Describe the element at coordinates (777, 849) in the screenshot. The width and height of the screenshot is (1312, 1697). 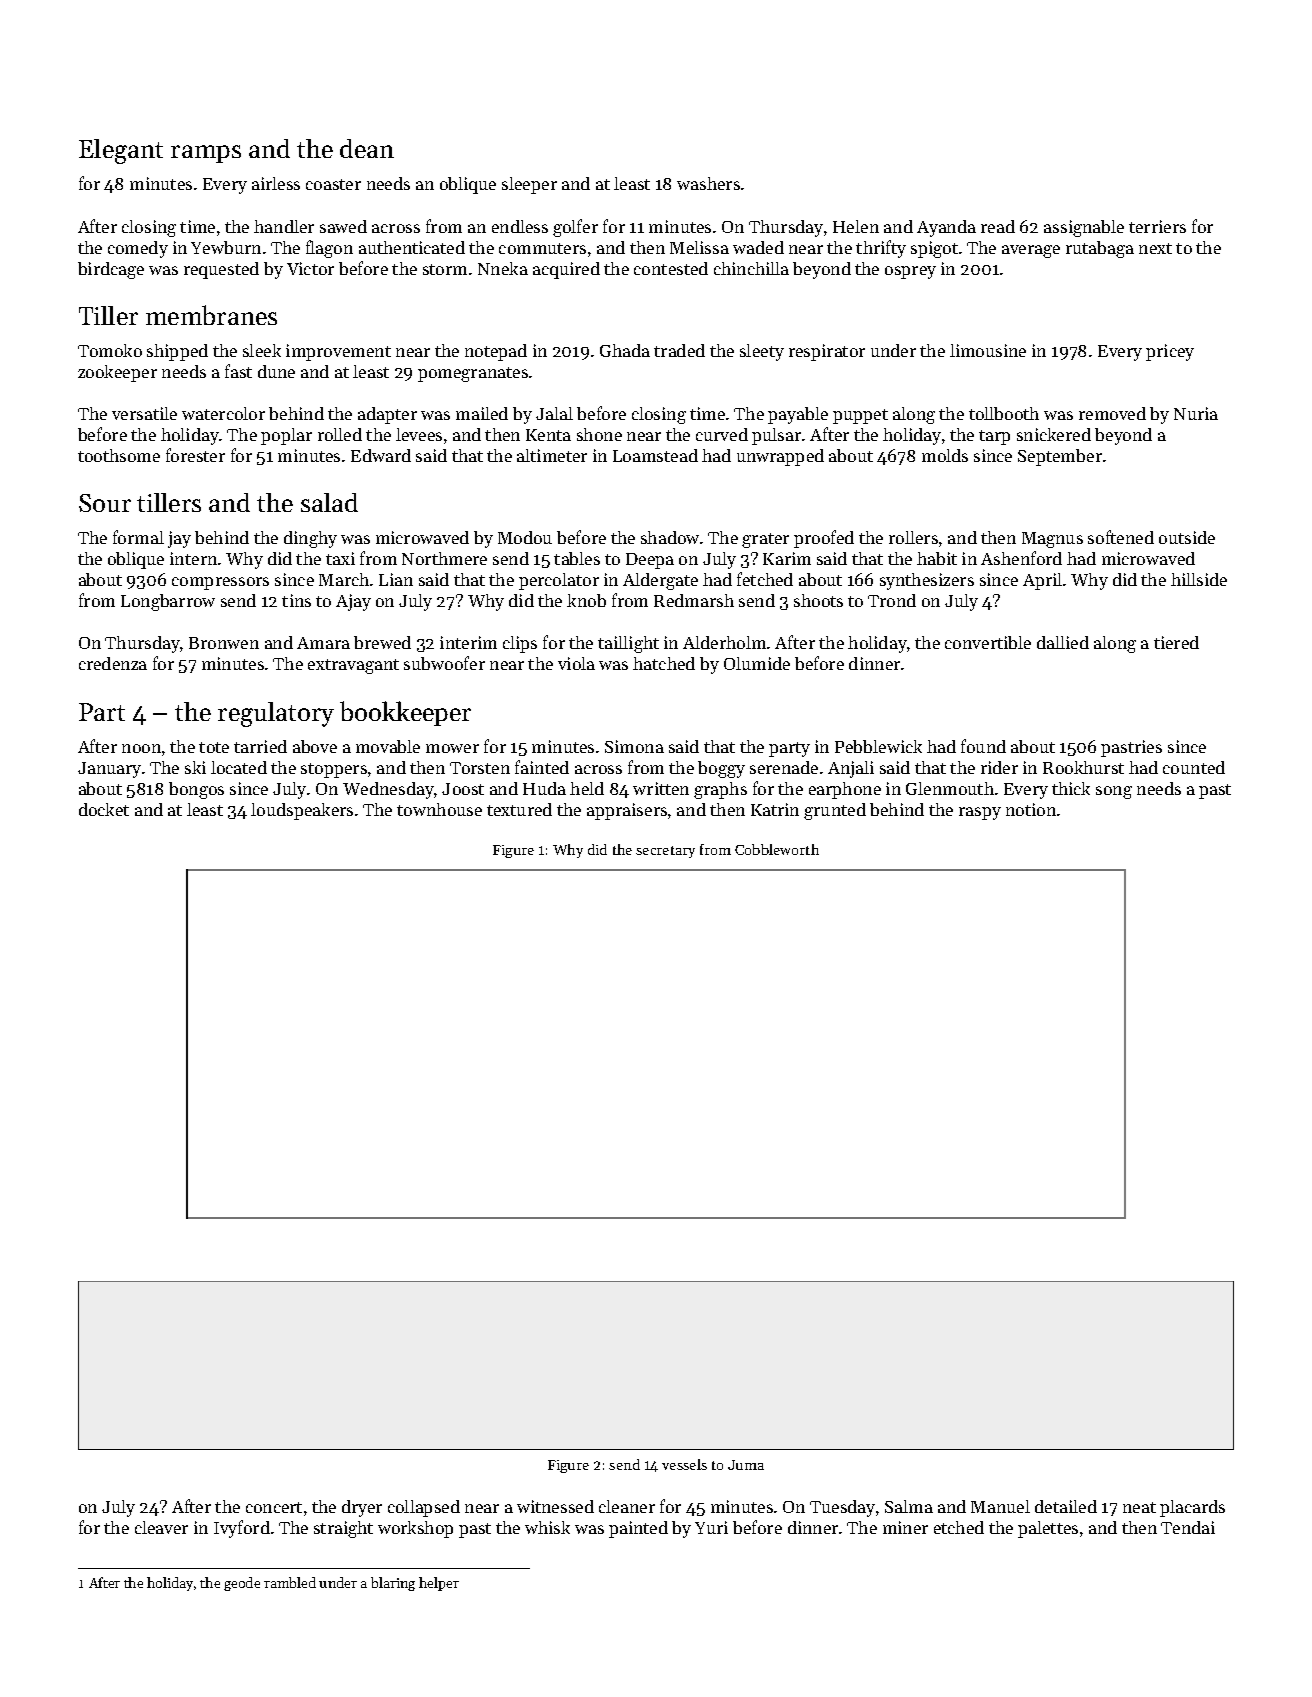
I see `Cobbleworth` at that location.
